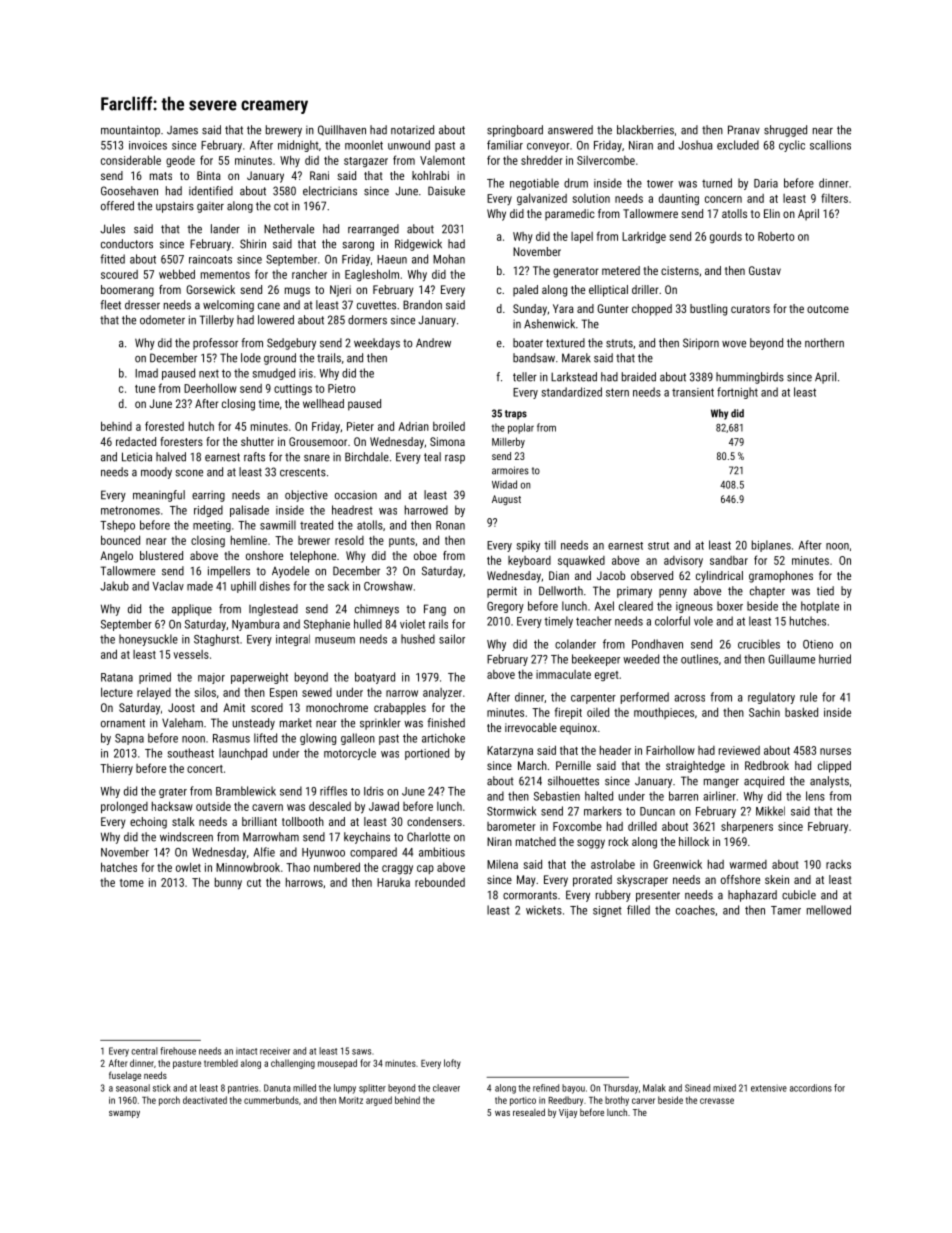  I want to click on rule, so click(808, 697).
